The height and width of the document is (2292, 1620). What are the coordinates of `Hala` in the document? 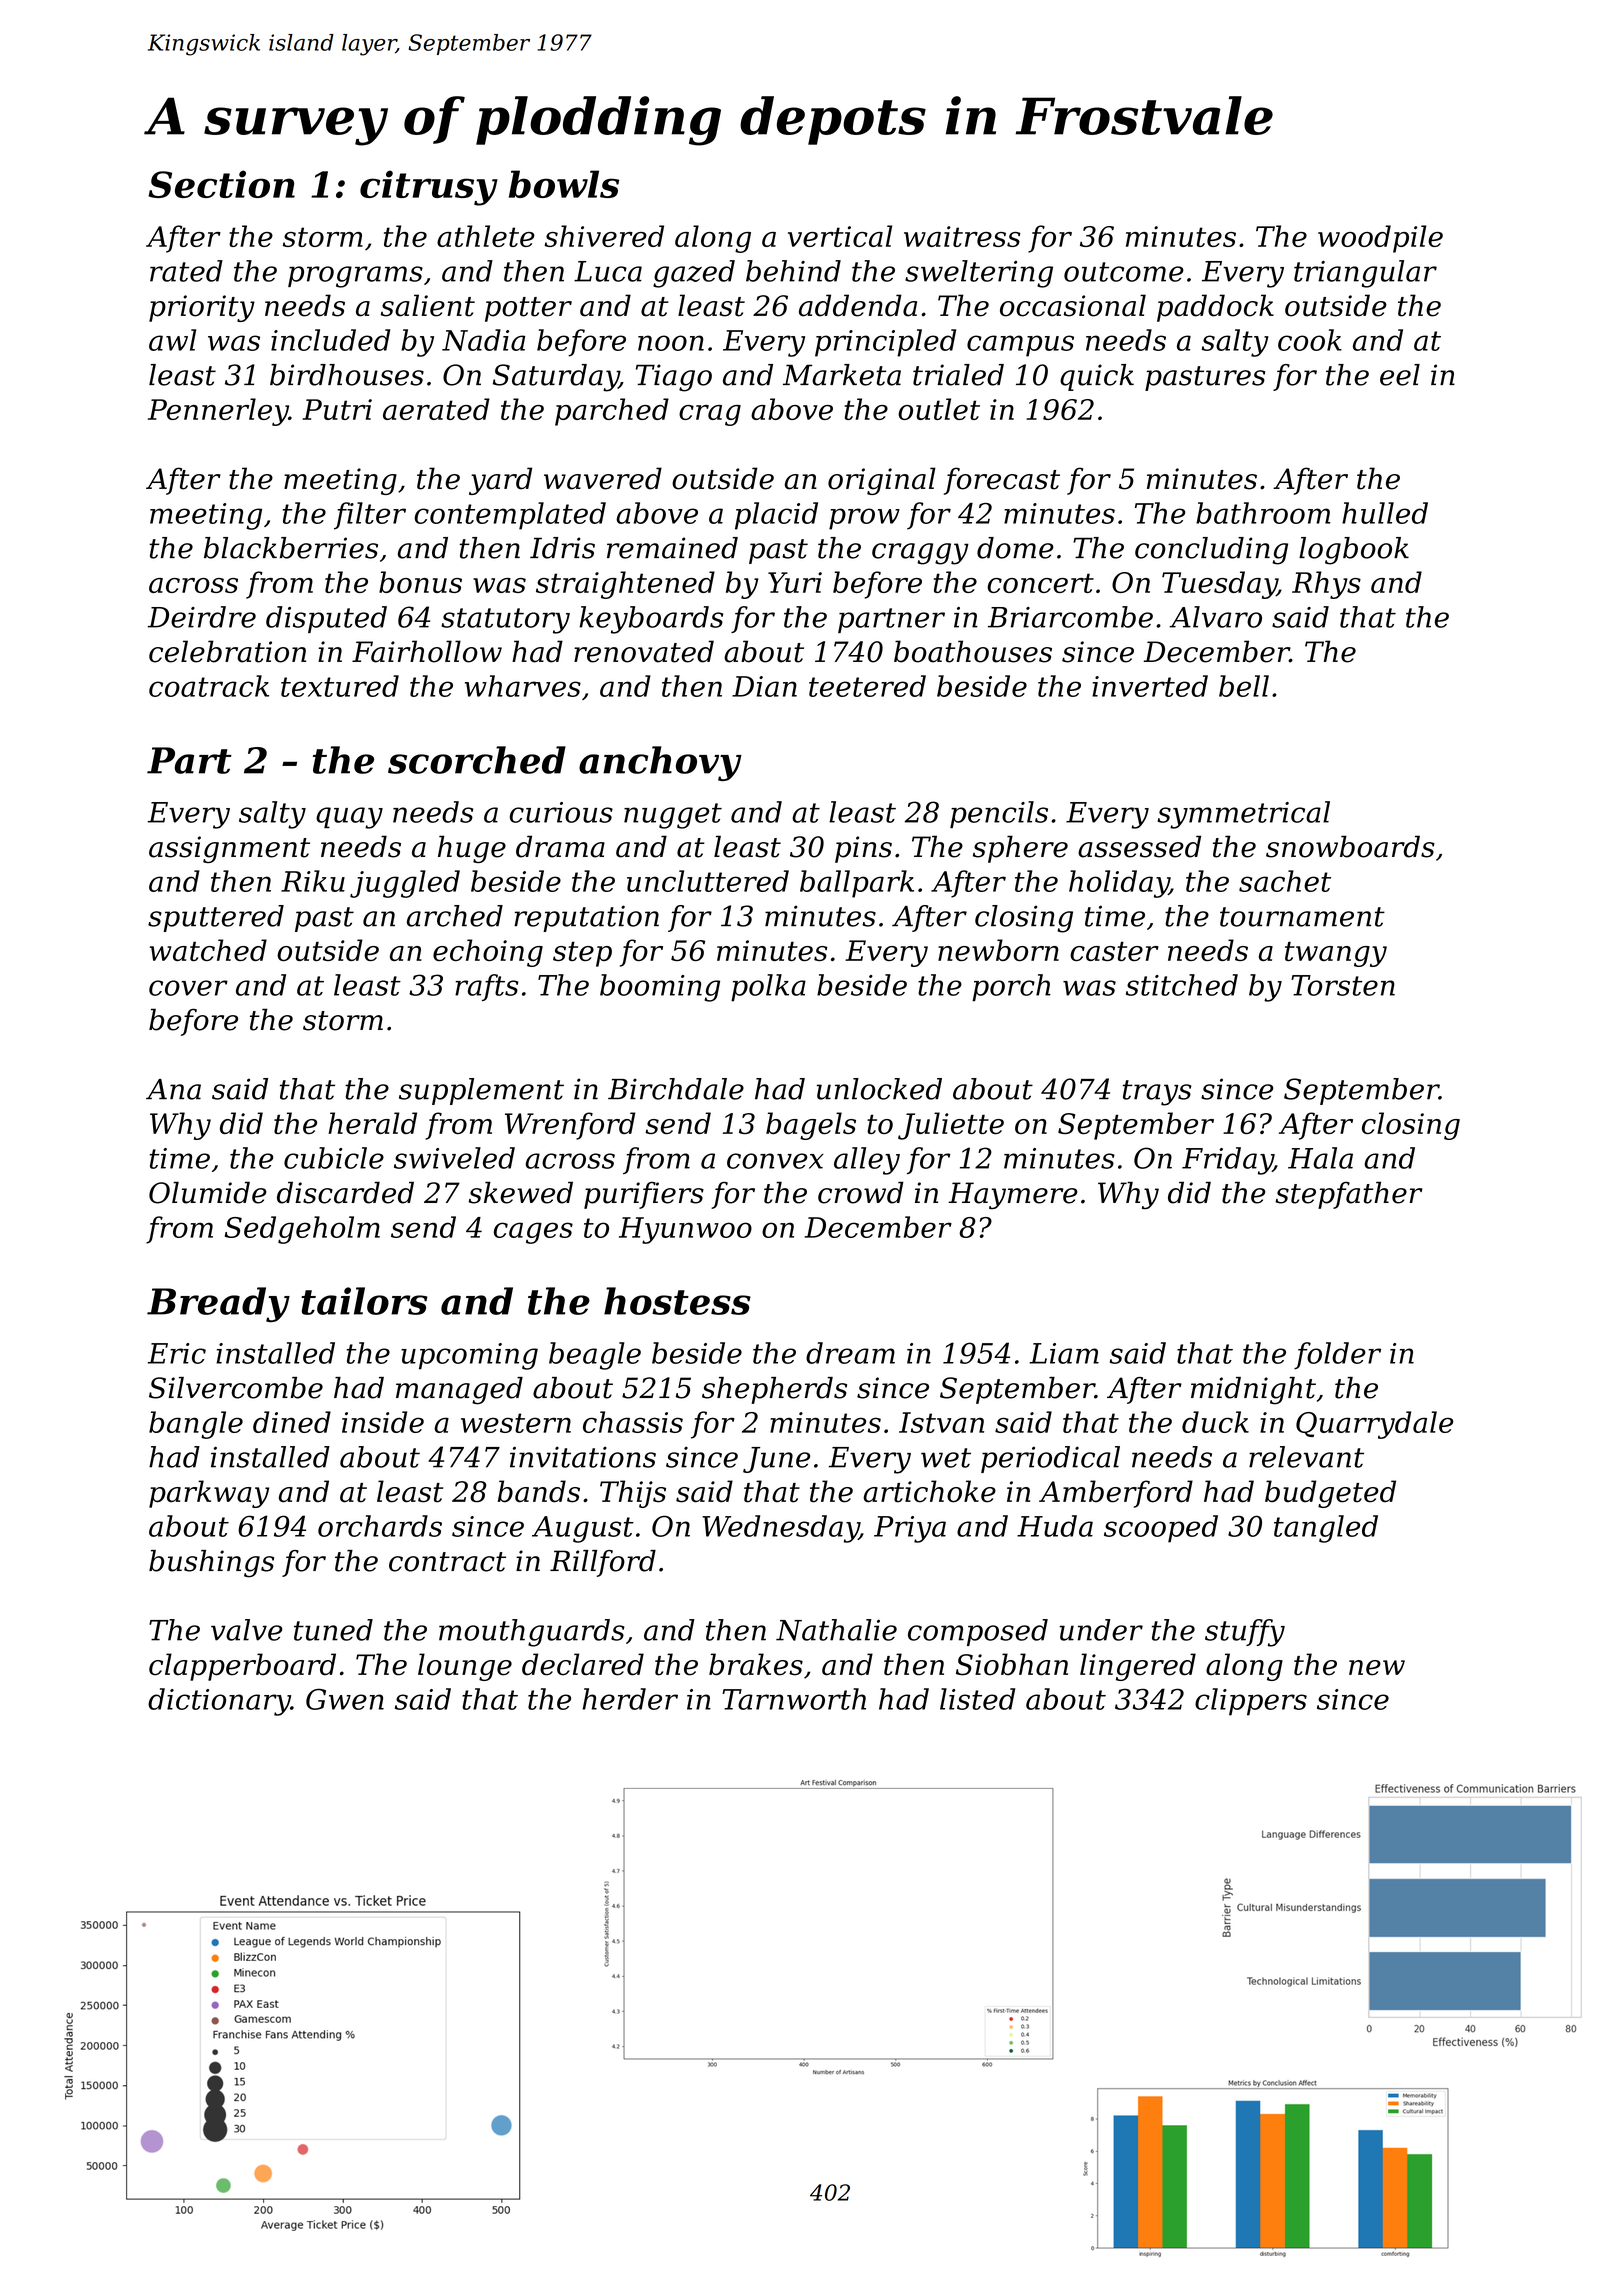 It's located at (1320, 1158).
